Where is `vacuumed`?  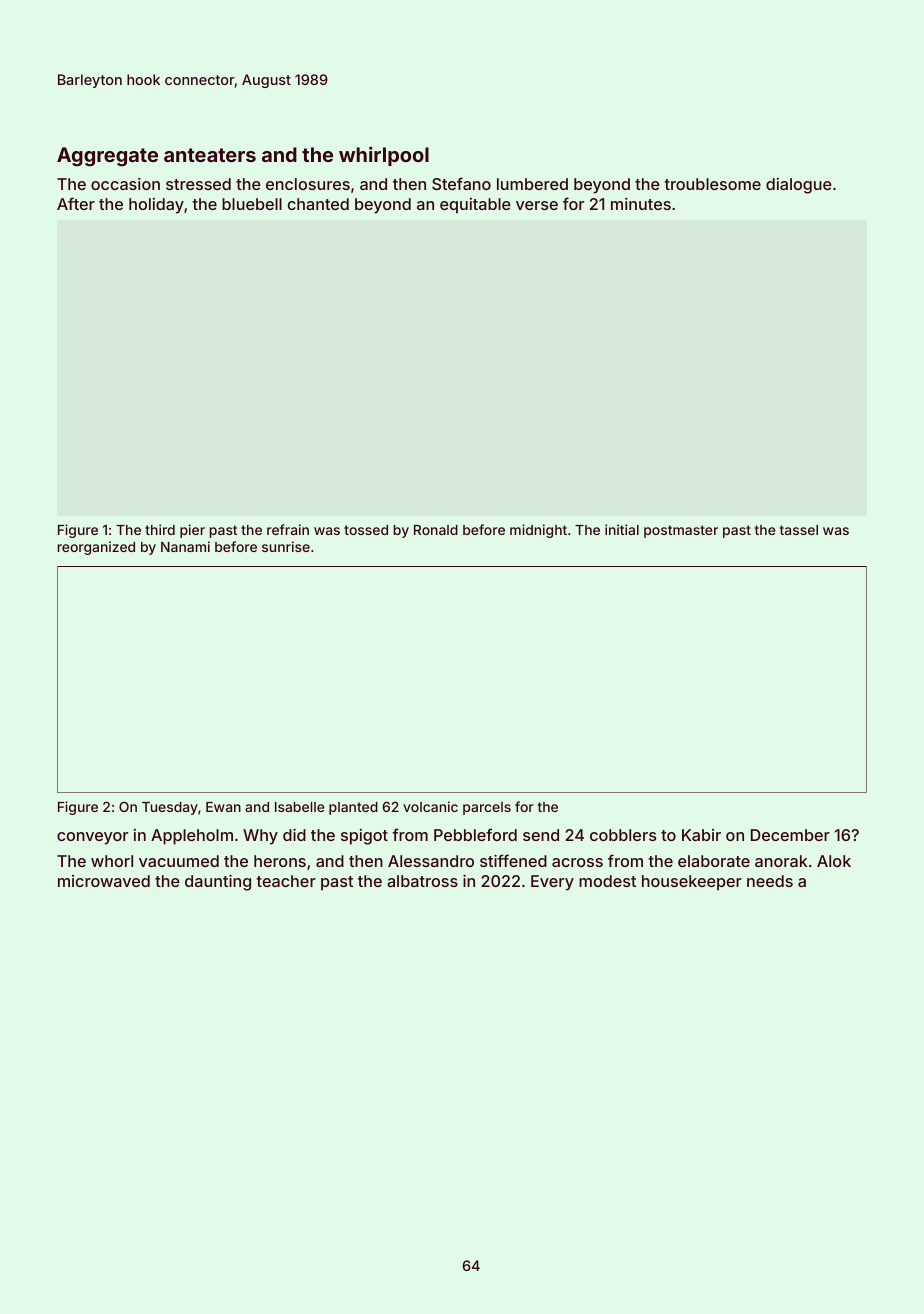
vacuumed is located at coordinates (179, 861).
